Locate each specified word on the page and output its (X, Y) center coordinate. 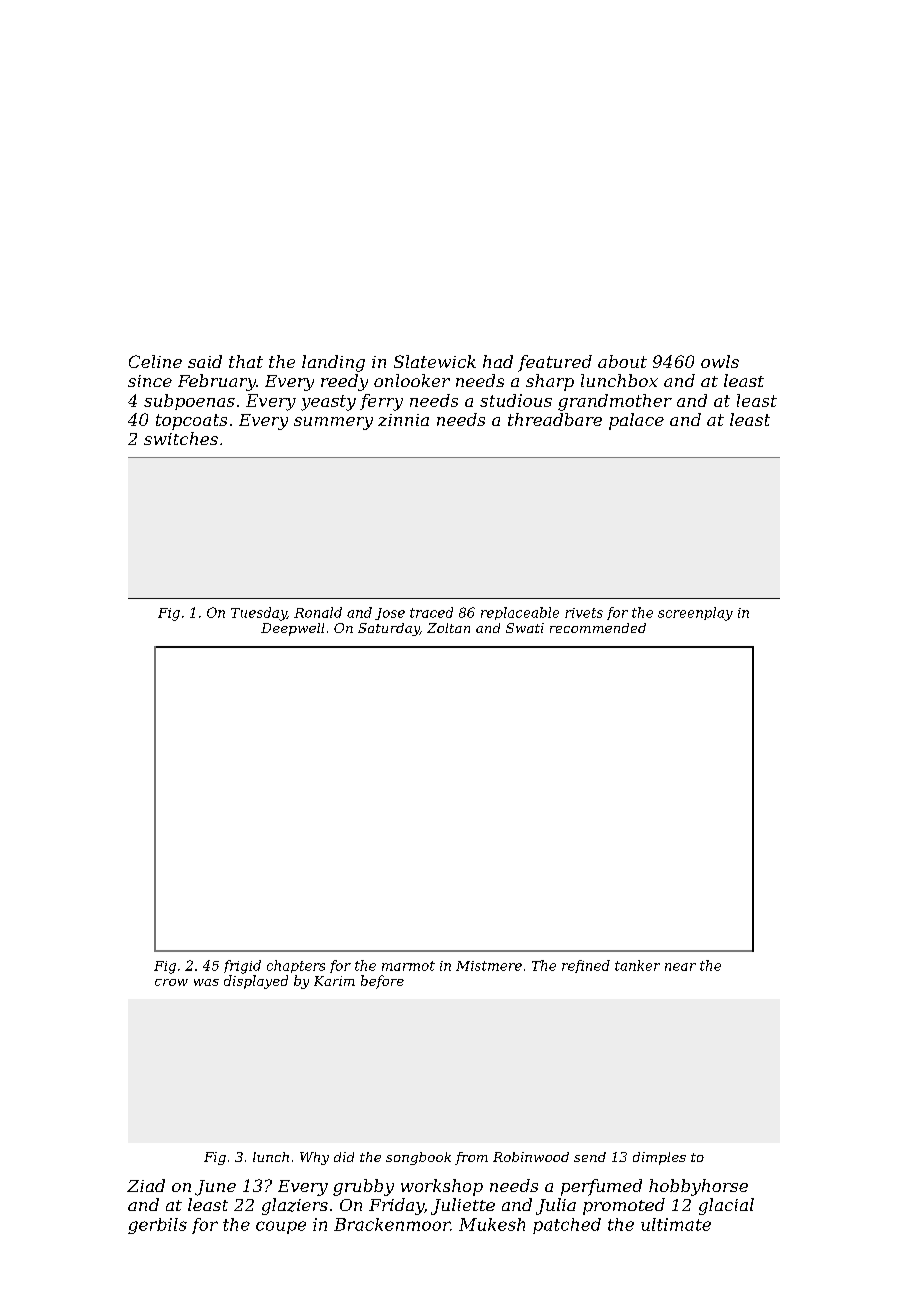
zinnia (403, 420)
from (471, 1158)
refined (586, 966)
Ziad (146, 1185)
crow (171, 982)
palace (636, 421)
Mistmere (489, 966)
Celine (155, 361)
